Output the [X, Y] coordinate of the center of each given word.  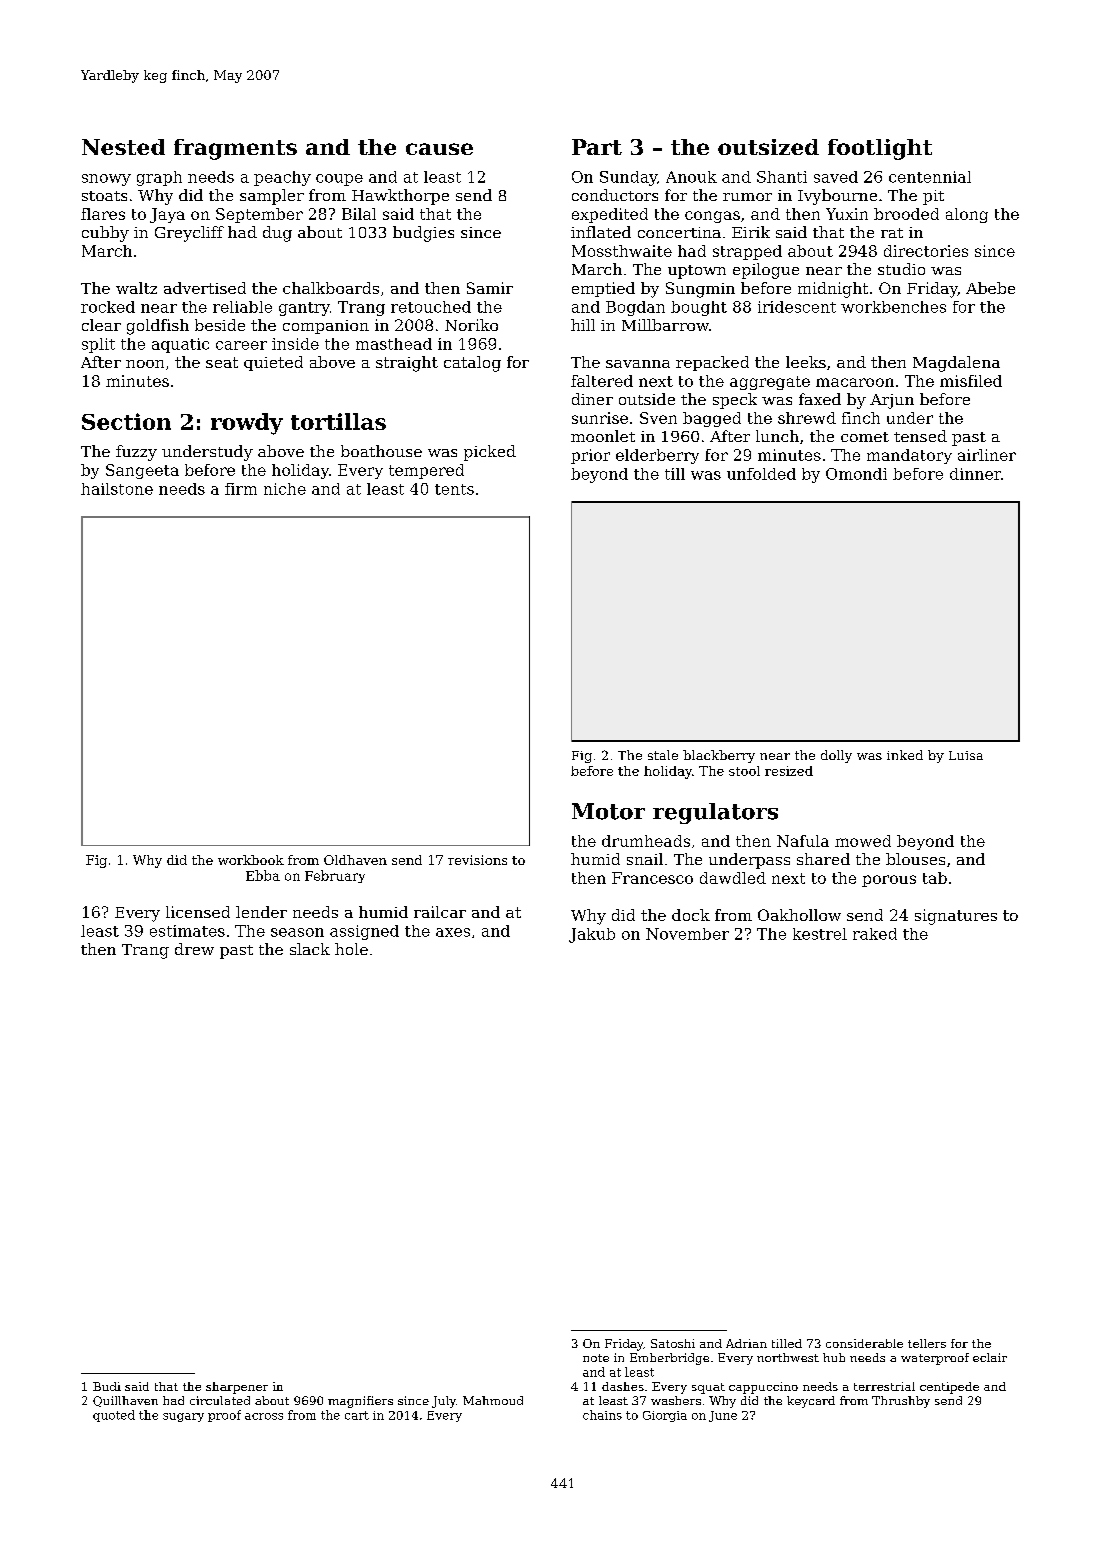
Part [597, 147]
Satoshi [673, 1343]
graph [159, 178]
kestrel [820, 934]
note [596, 1358]
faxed [820, 399]
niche [285, 489]
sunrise [600, 418]
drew [194, 949]
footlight [880, 149]
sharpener [237, 1388]
